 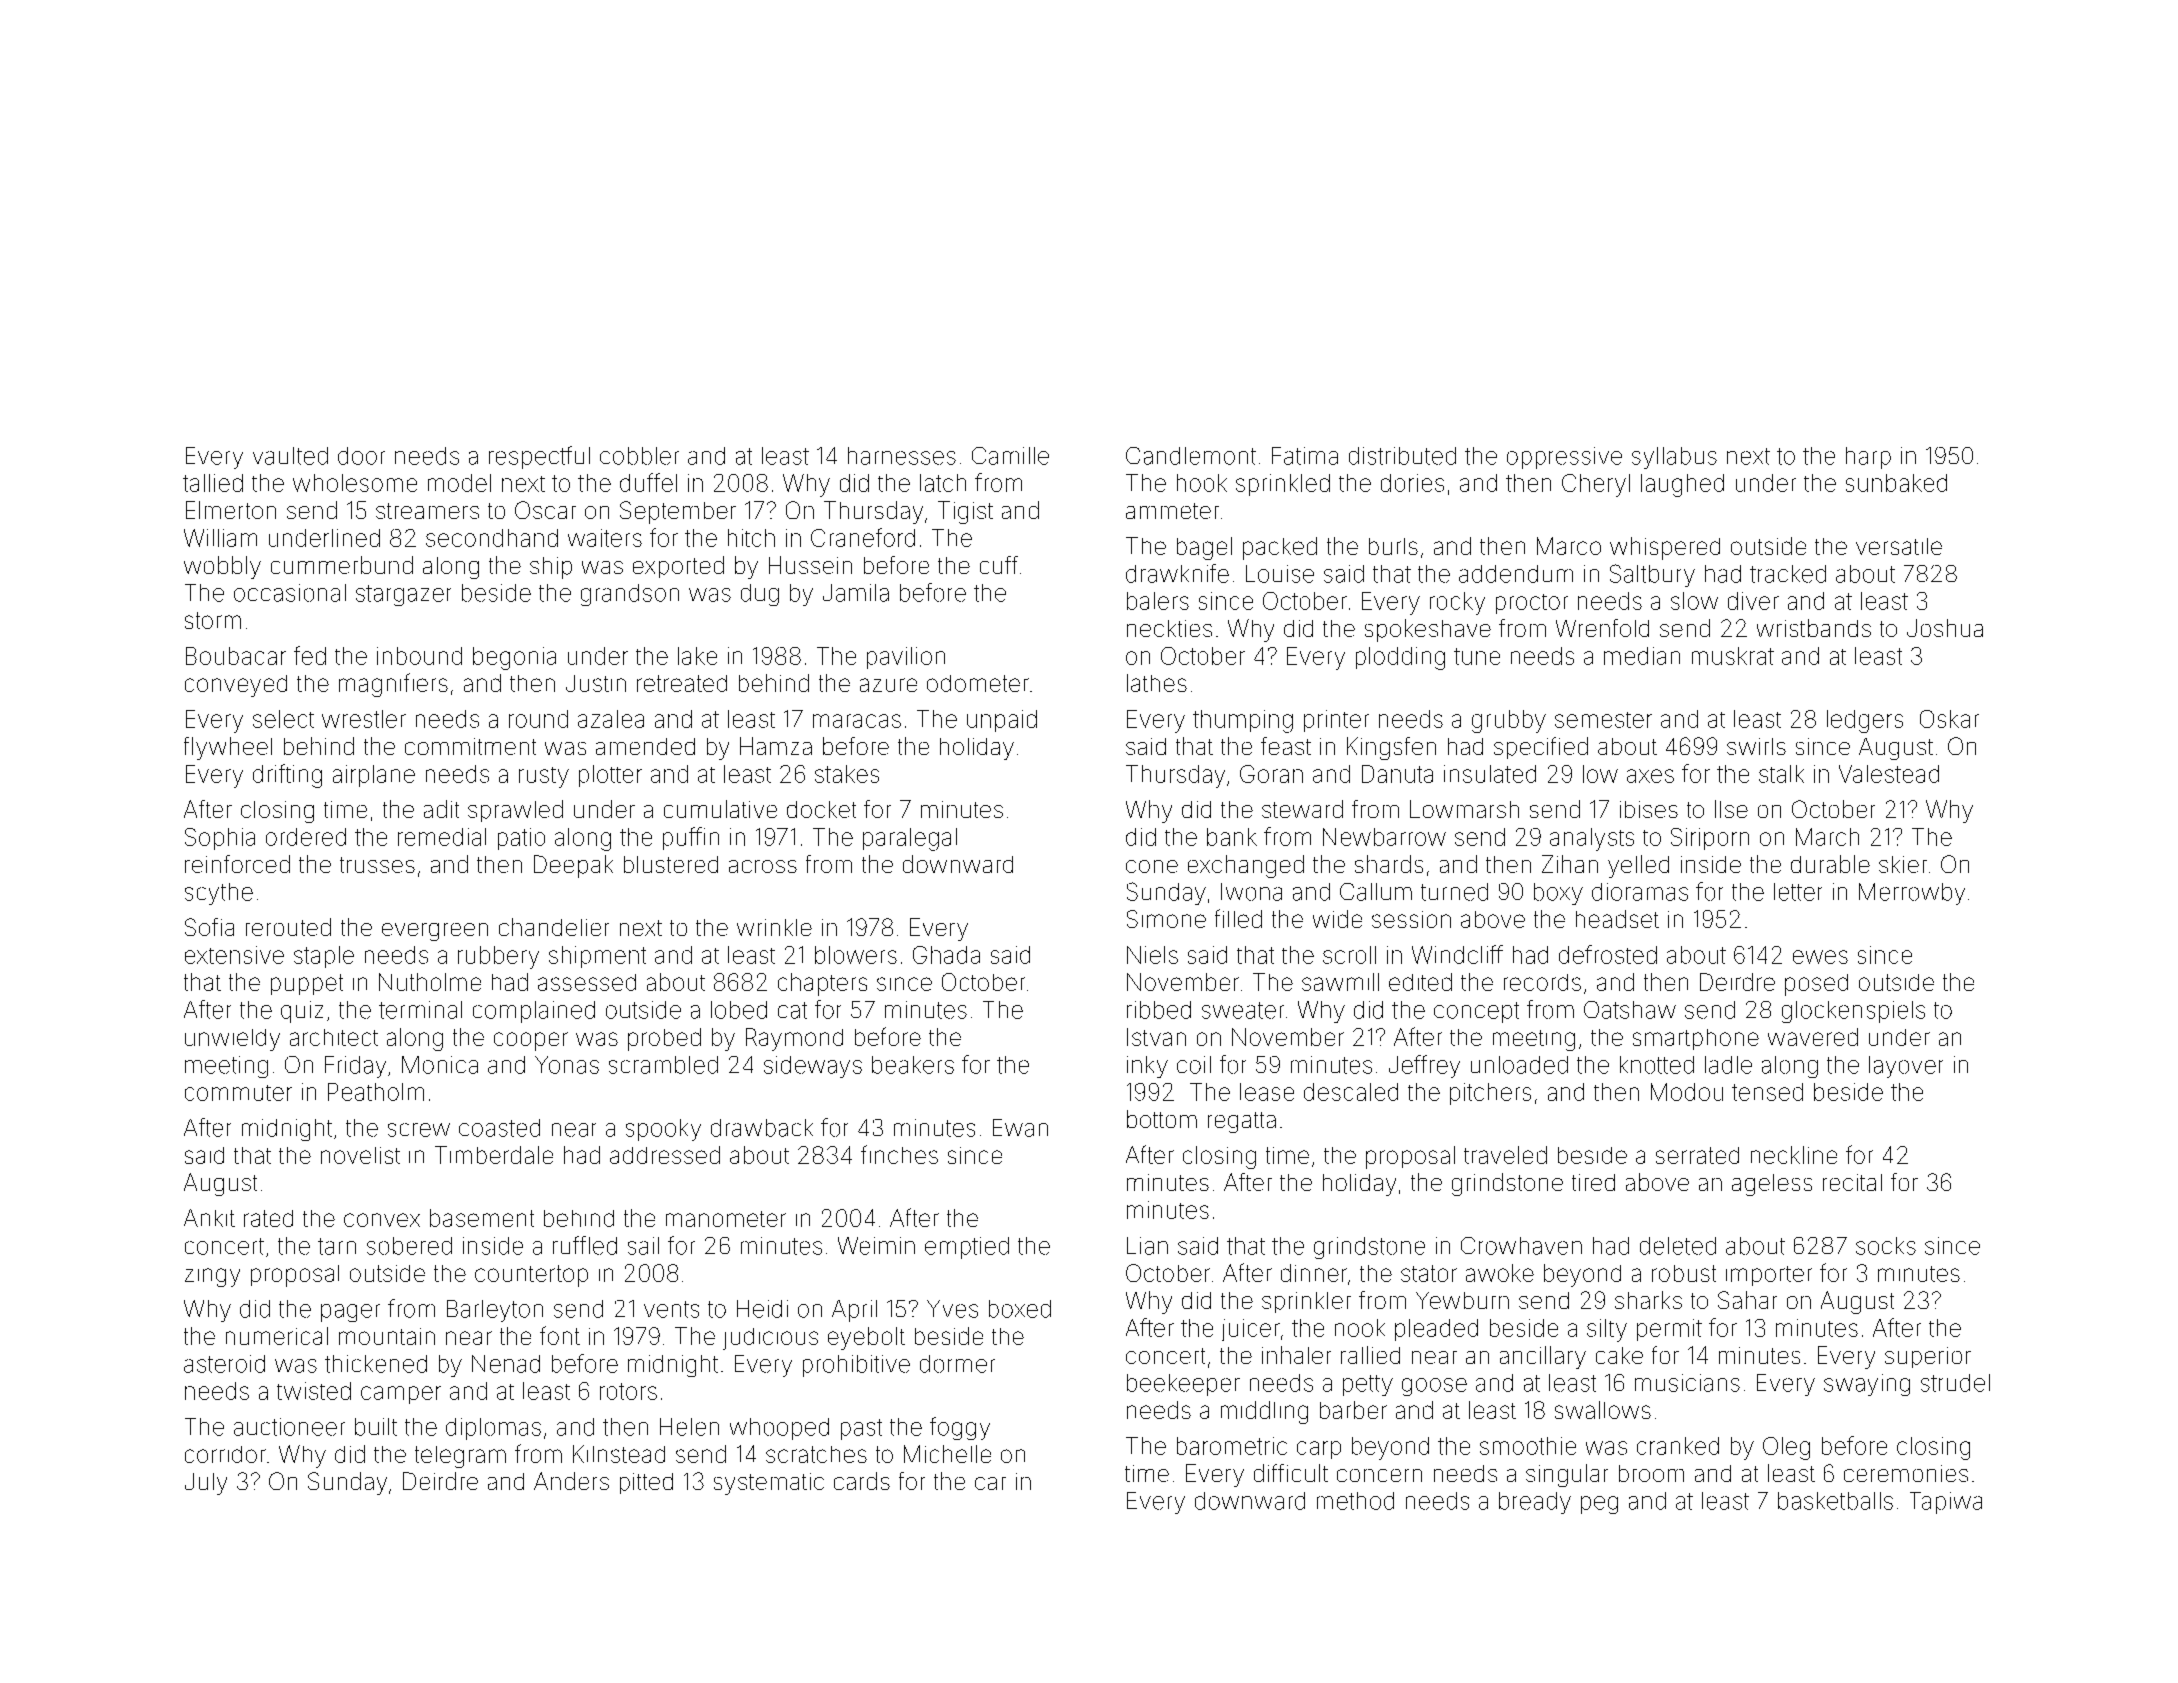 What do you see at coordinates (209, 1218) in the screenshot?
I see `Ankit` at bounding box center [209, 1218].
